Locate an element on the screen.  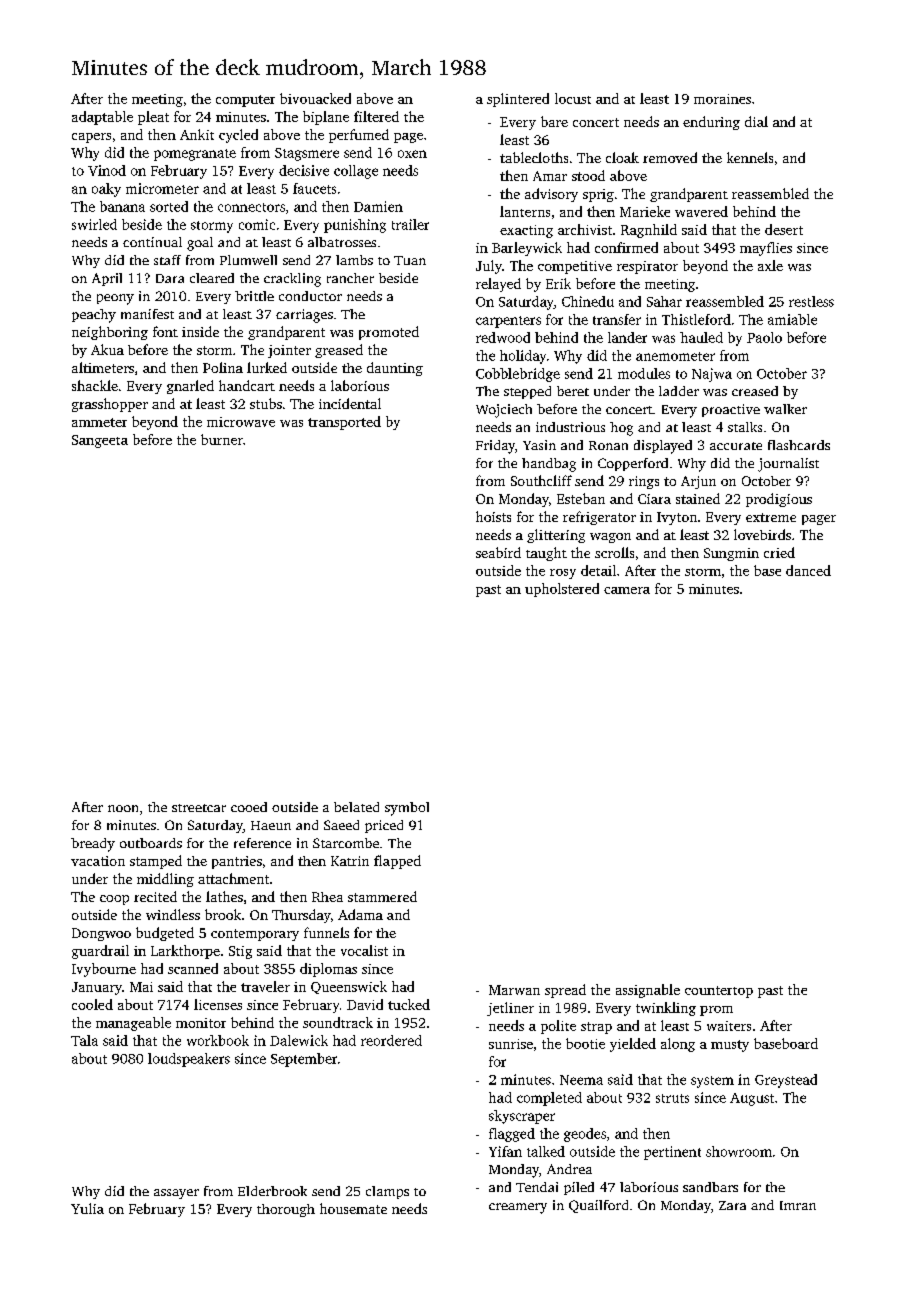
bready is located at coordinates (93, 845).
